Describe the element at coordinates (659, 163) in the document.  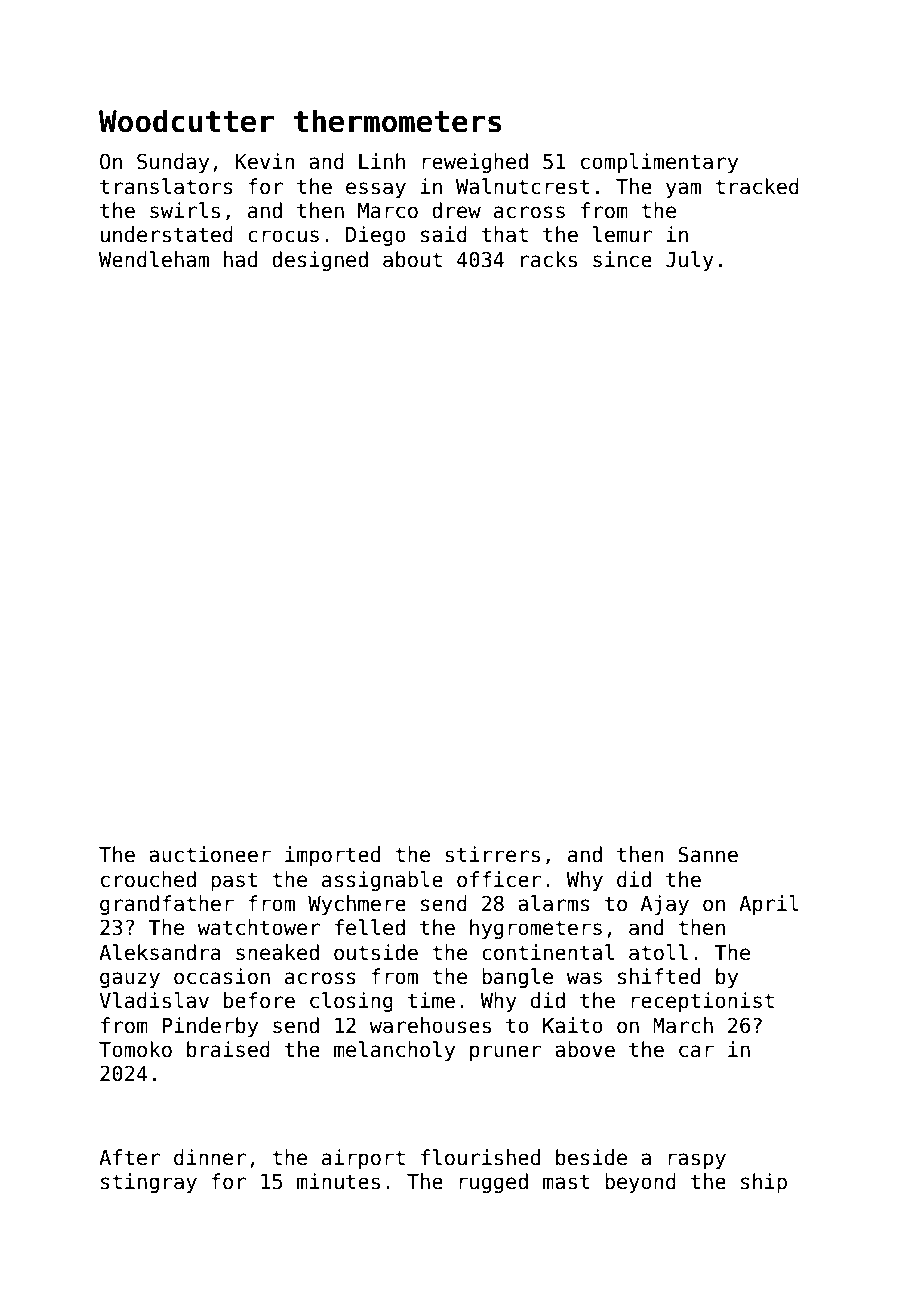
I see `complimentary` at that location.
